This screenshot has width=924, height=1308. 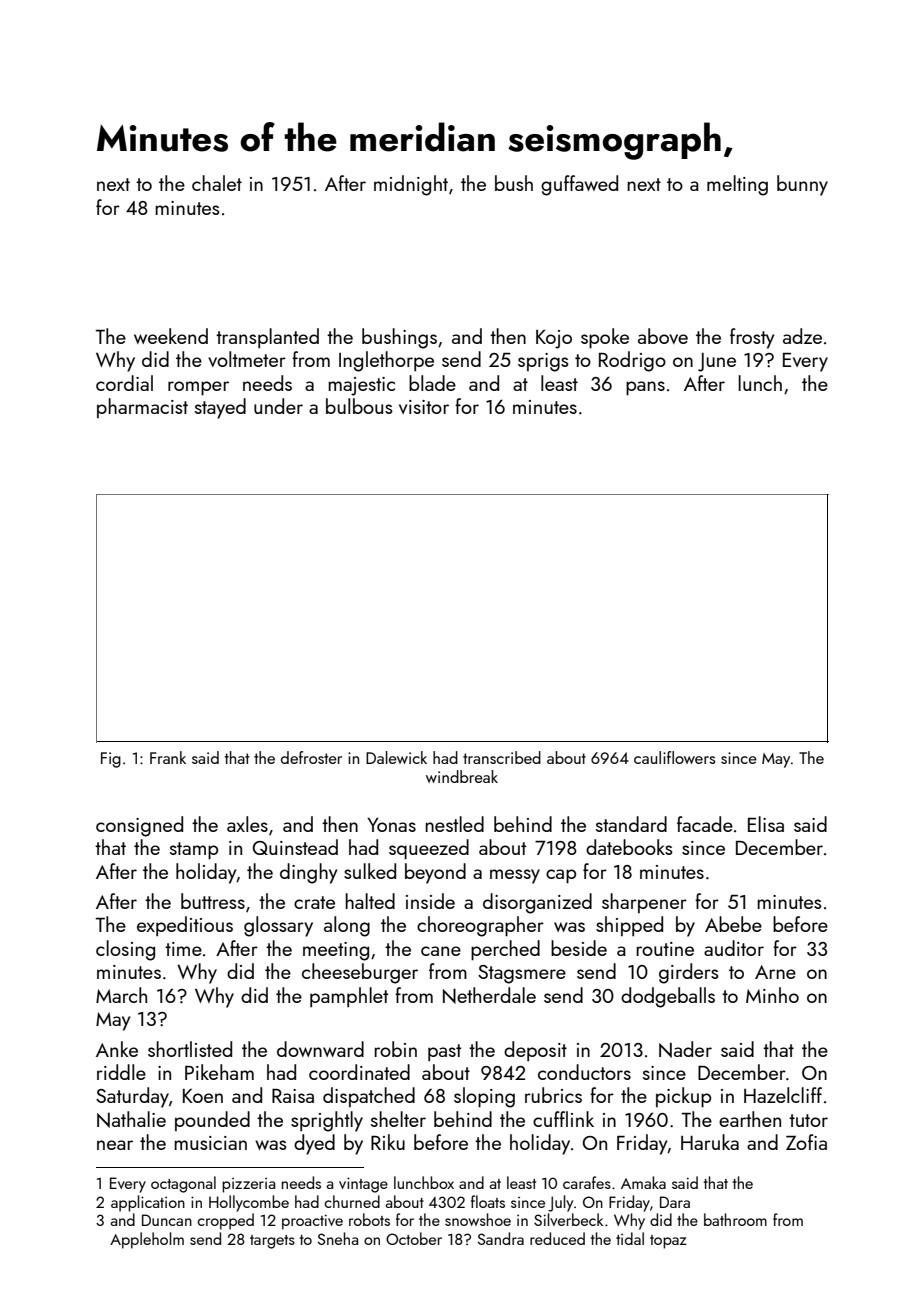 What do you see at coordinates (772, 995) in the screenshot?
I see `Minho` at bounding box center [772, 995].
